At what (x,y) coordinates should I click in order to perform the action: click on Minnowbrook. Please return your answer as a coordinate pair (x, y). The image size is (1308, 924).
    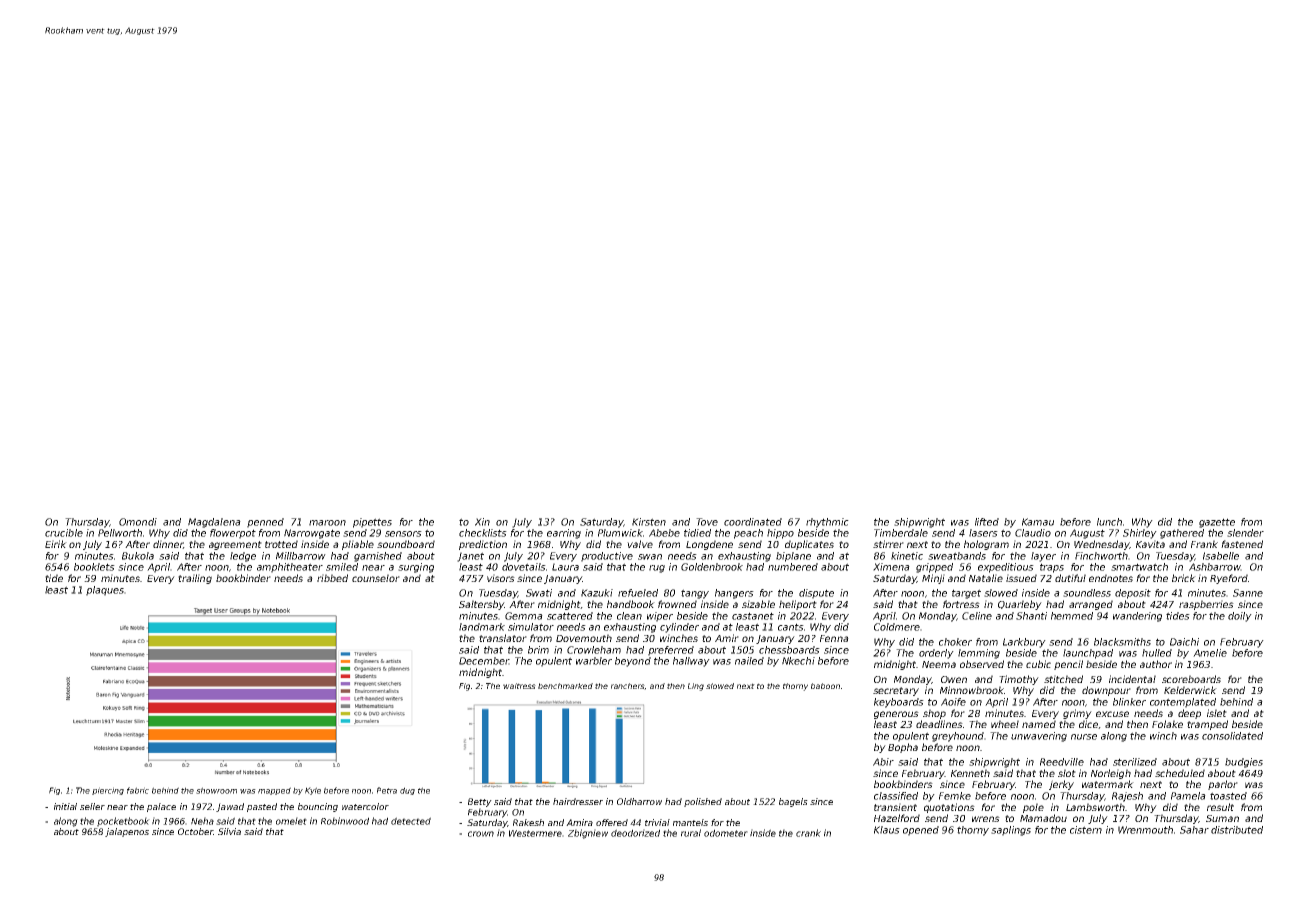
    Looking at the image, I should click on (972, 690).
